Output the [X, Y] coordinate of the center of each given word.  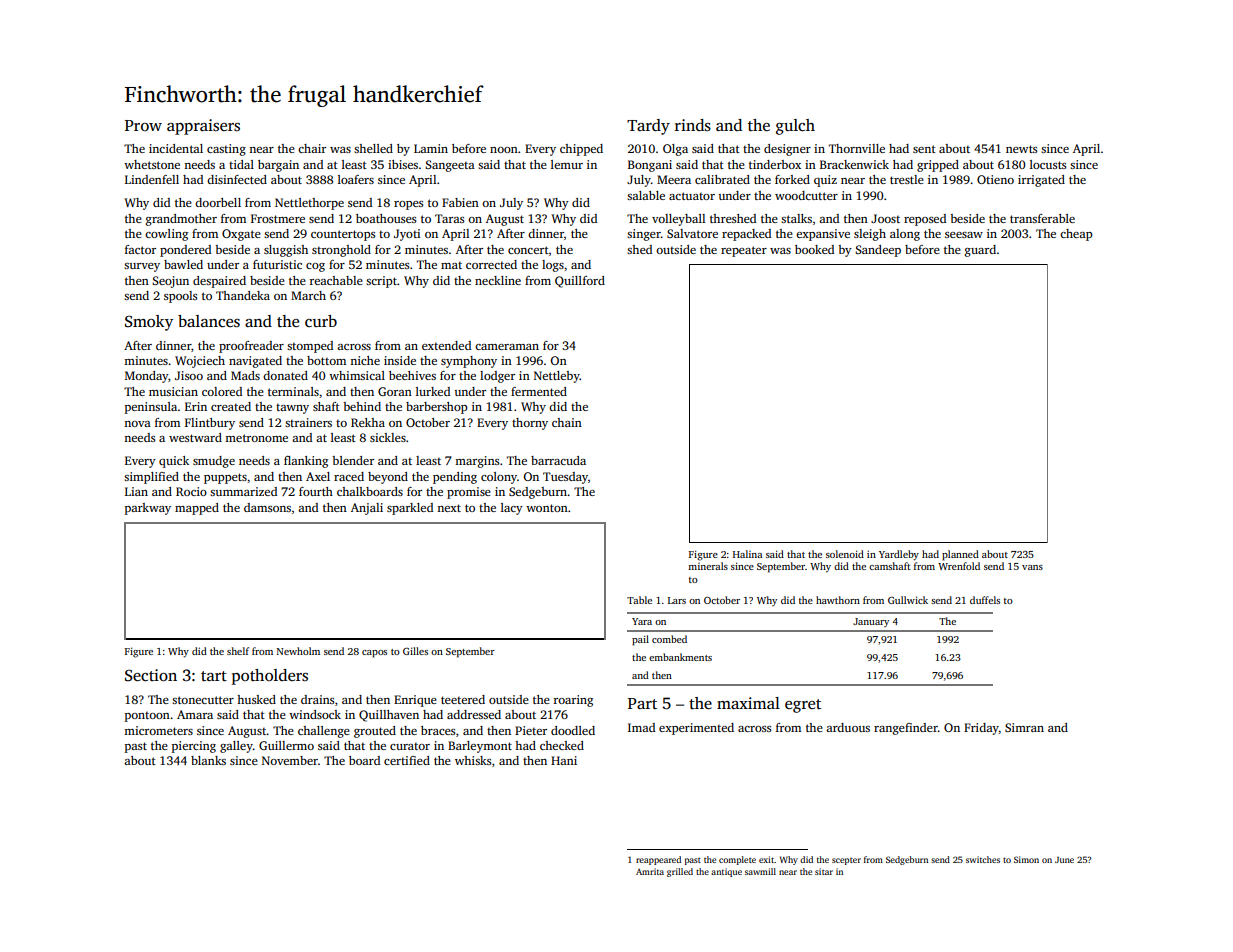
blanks [208, 760]
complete [737, 860]
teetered [463, 699]
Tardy [648, 127]
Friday [981, 729]
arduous [848, 727]
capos [374, 654]
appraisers [203, 127]
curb [321, 321]
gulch [795, 127]
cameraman [507, 347]
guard [980, 251]
